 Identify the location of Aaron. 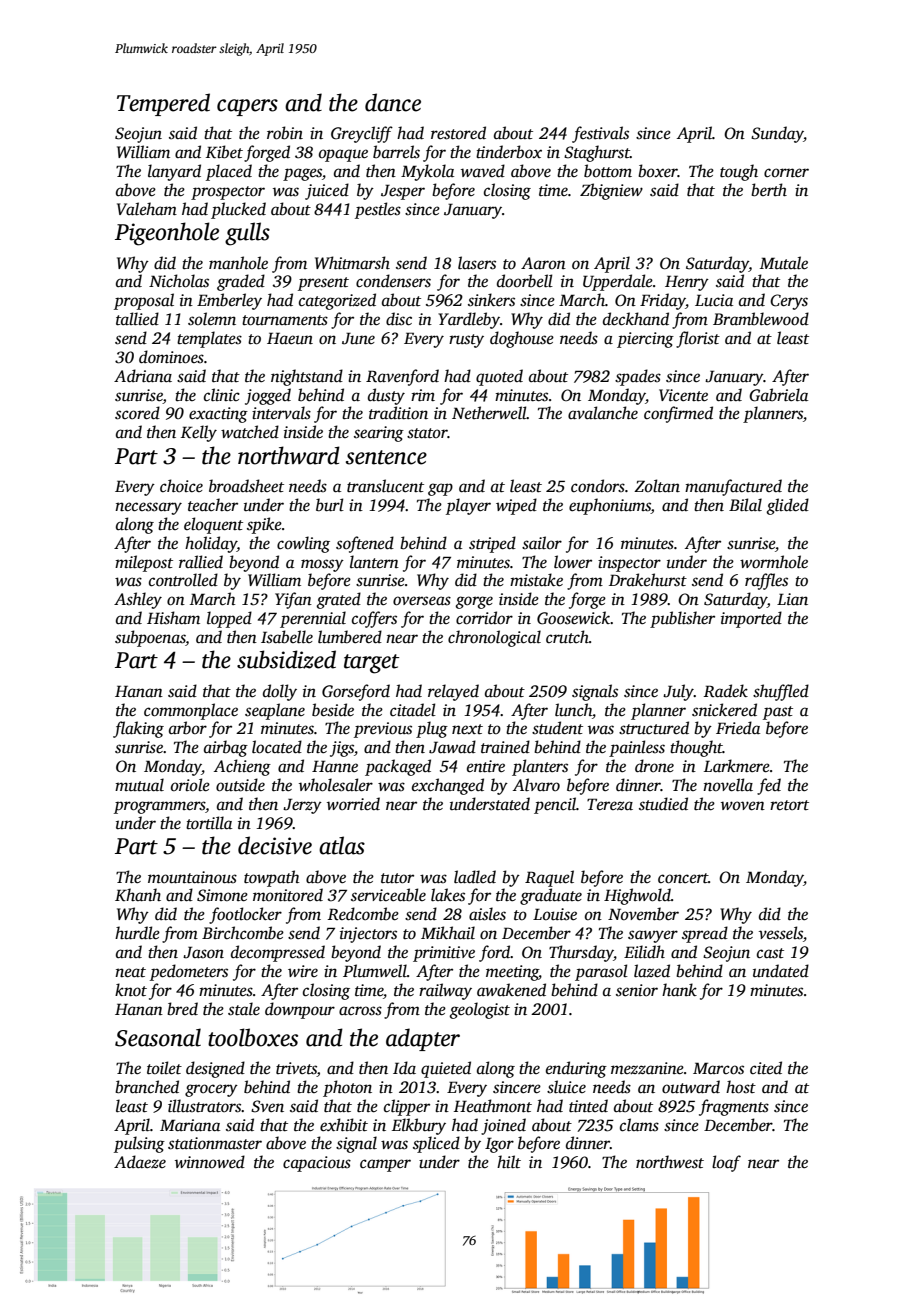
(543, 263).
